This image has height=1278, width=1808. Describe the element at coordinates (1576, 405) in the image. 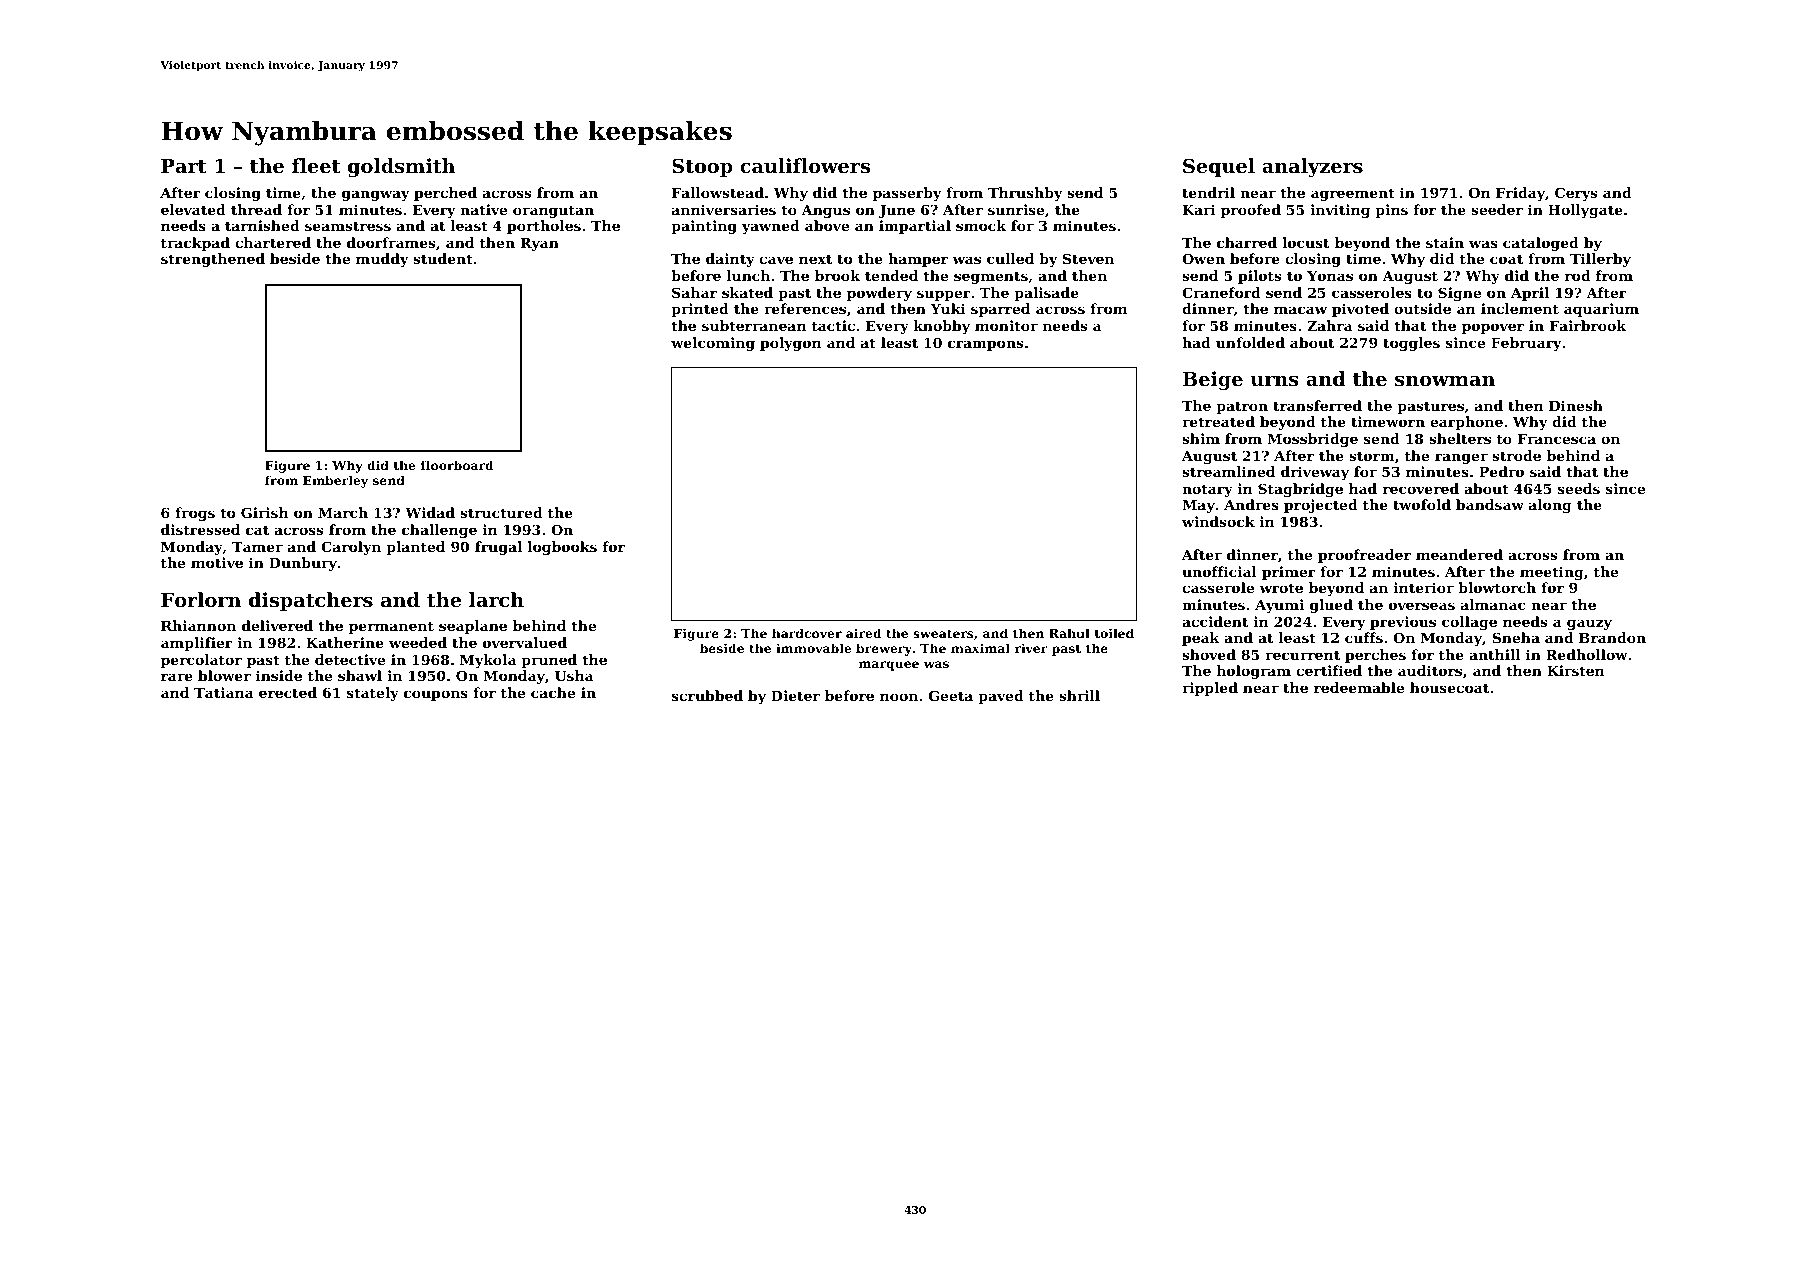

I see `Dinesh` at that location.
